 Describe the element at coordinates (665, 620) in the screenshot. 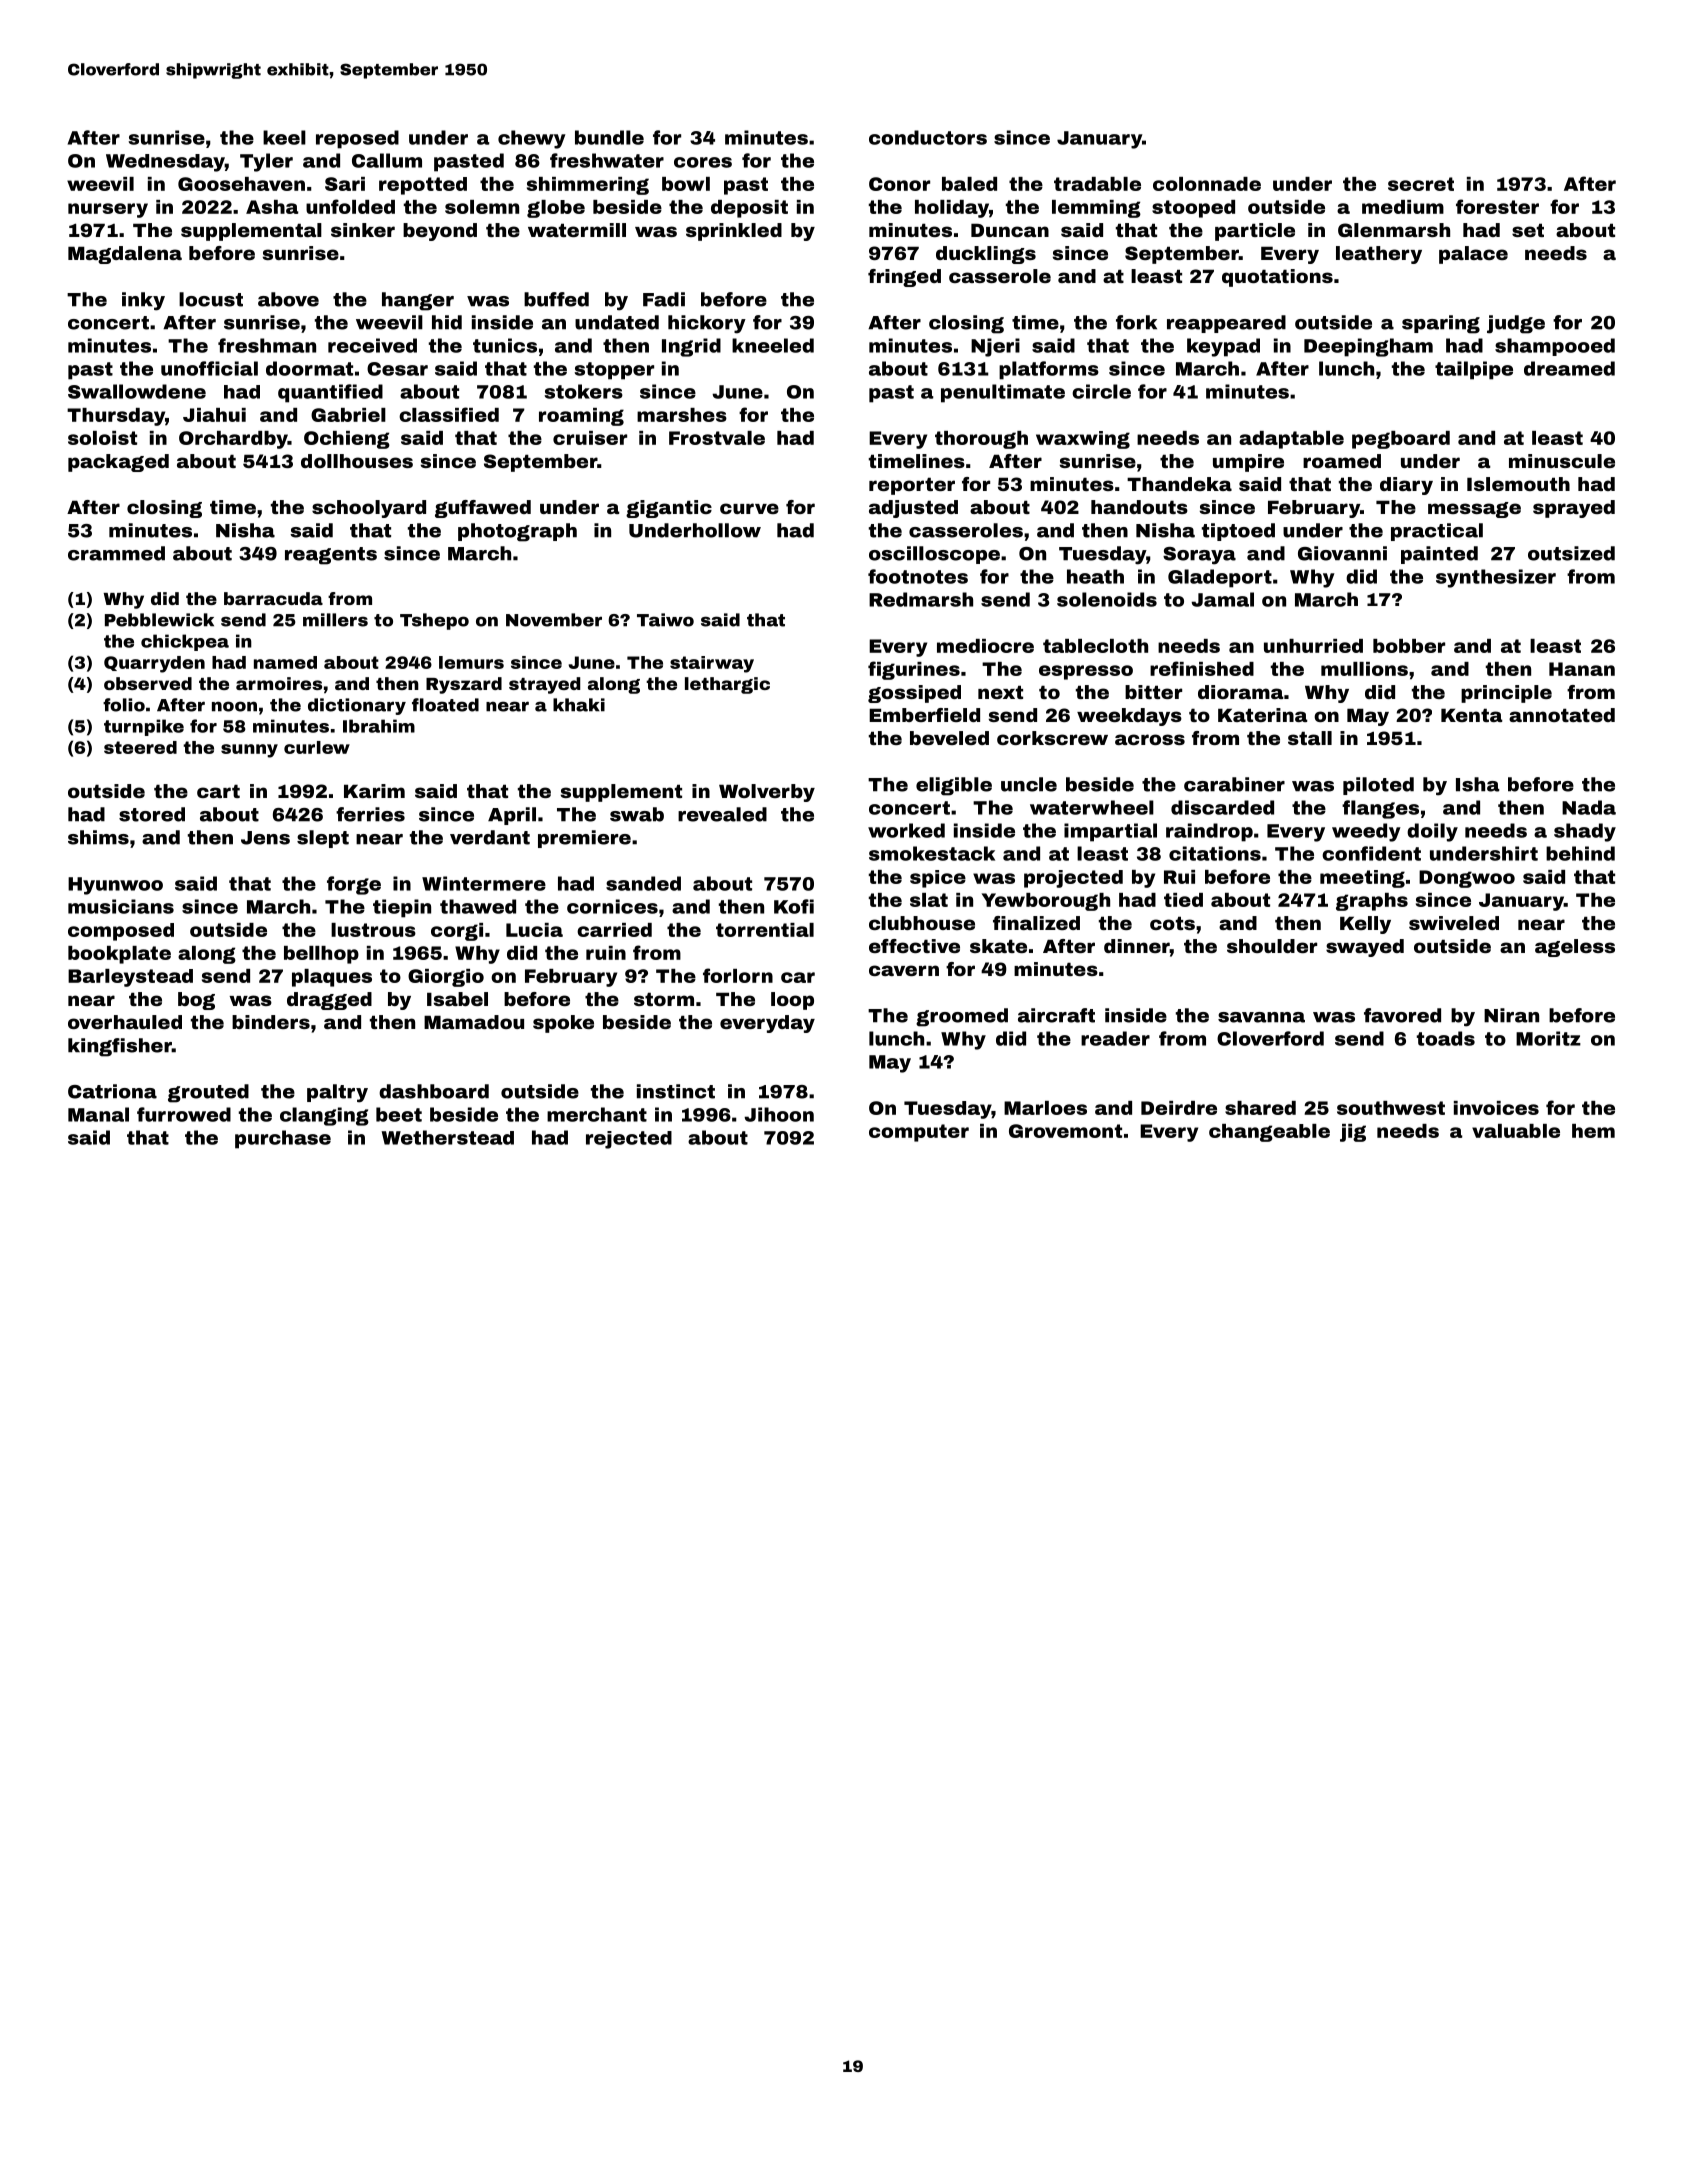

I see `Taiwo` at that location.
